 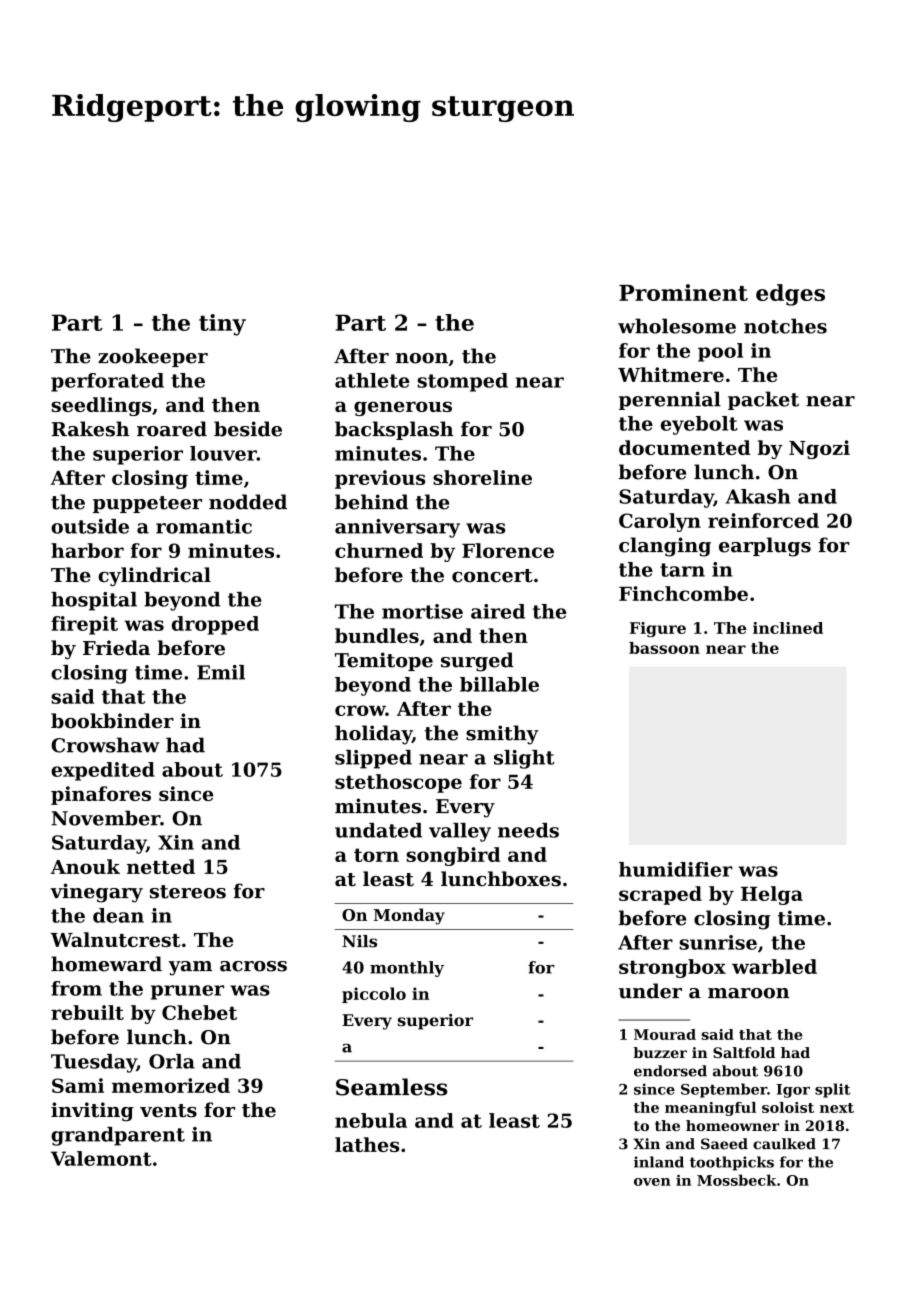 I want to click on previous, so click(x=380, y=479).
